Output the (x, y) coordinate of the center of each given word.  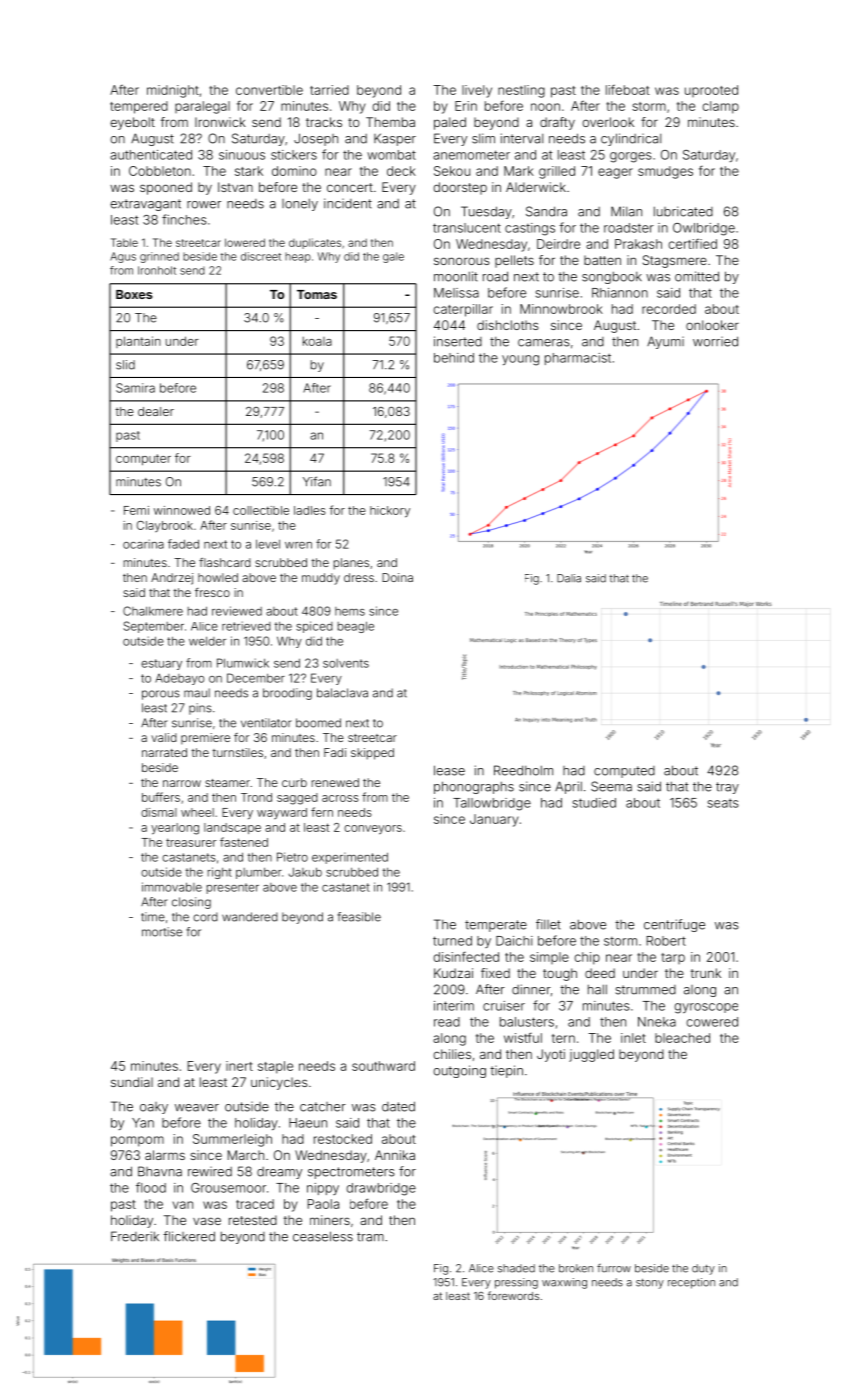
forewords (513, 1295)
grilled (557, 172)
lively (477, 91)
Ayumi (665, 342)
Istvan (235, 187)
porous (161, 695)
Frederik (135, 1236)
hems (350, 611)
